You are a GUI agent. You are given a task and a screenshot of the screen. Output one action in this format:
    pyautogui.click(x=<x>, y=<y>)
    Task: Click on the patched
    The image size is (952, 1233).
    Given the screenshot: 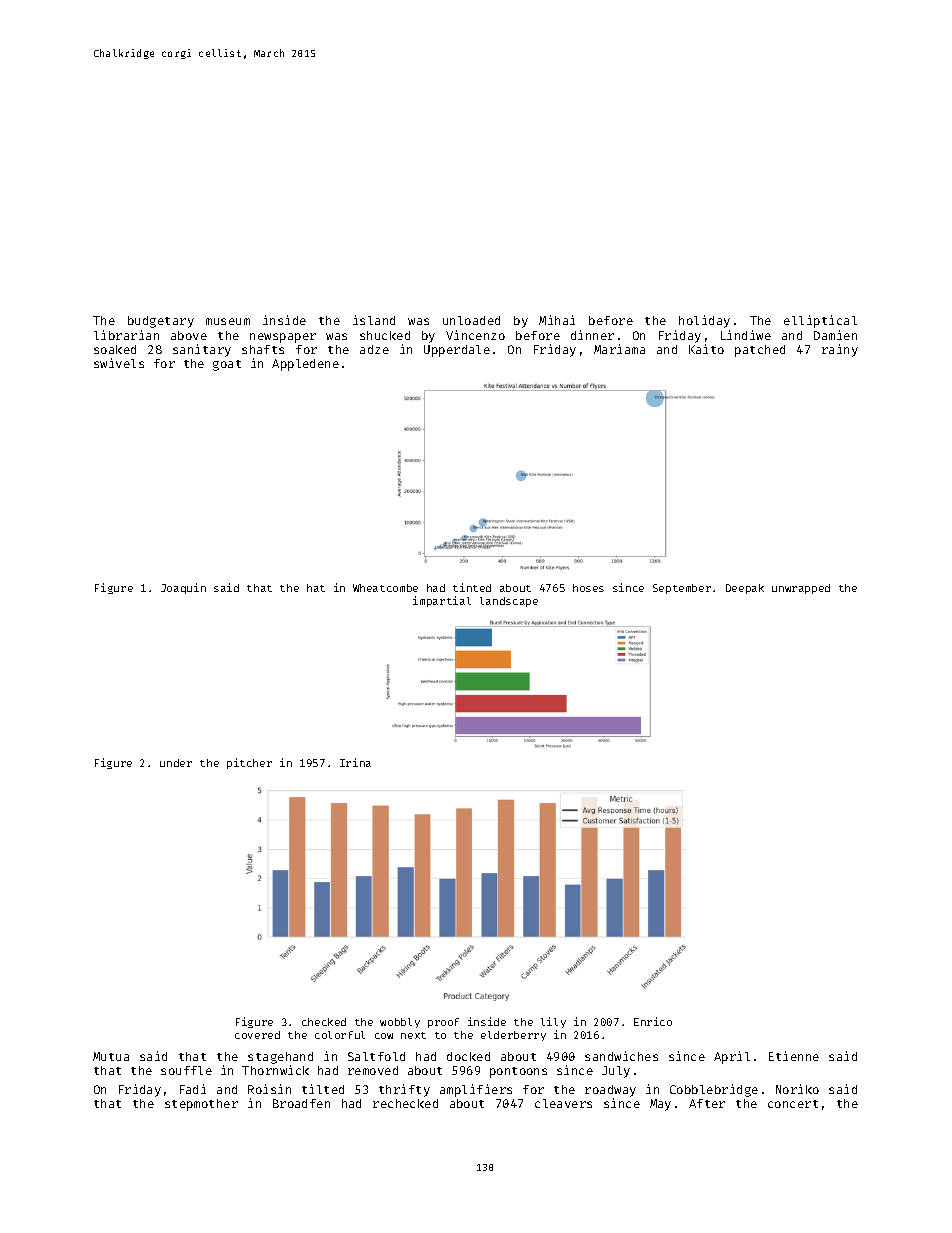 What is the action you would take?
    pyautogui.click(x=760, y=351)
